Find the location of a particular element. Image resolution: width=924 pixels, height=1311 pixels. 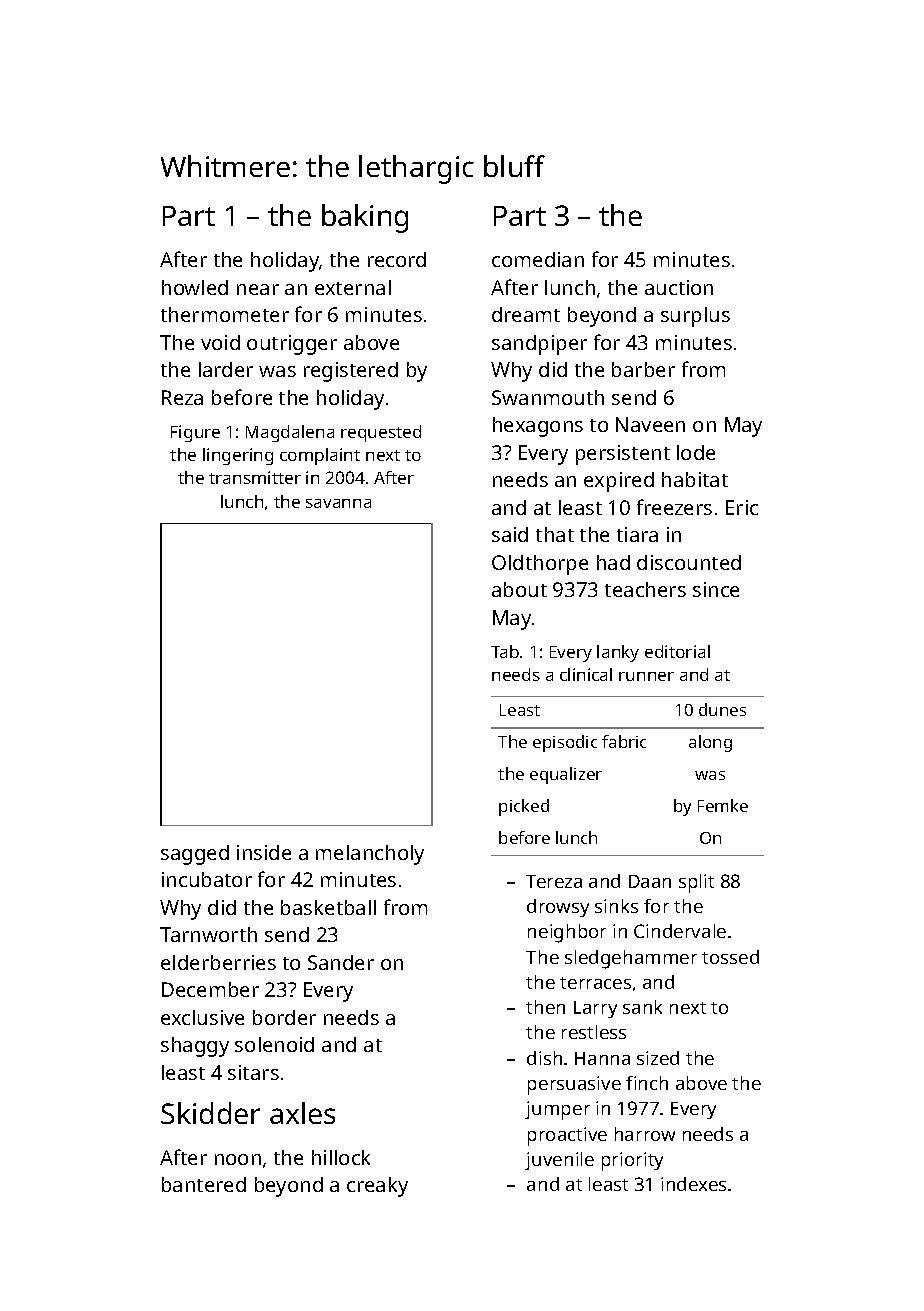

comedian is located at coordinates (538, 259).
